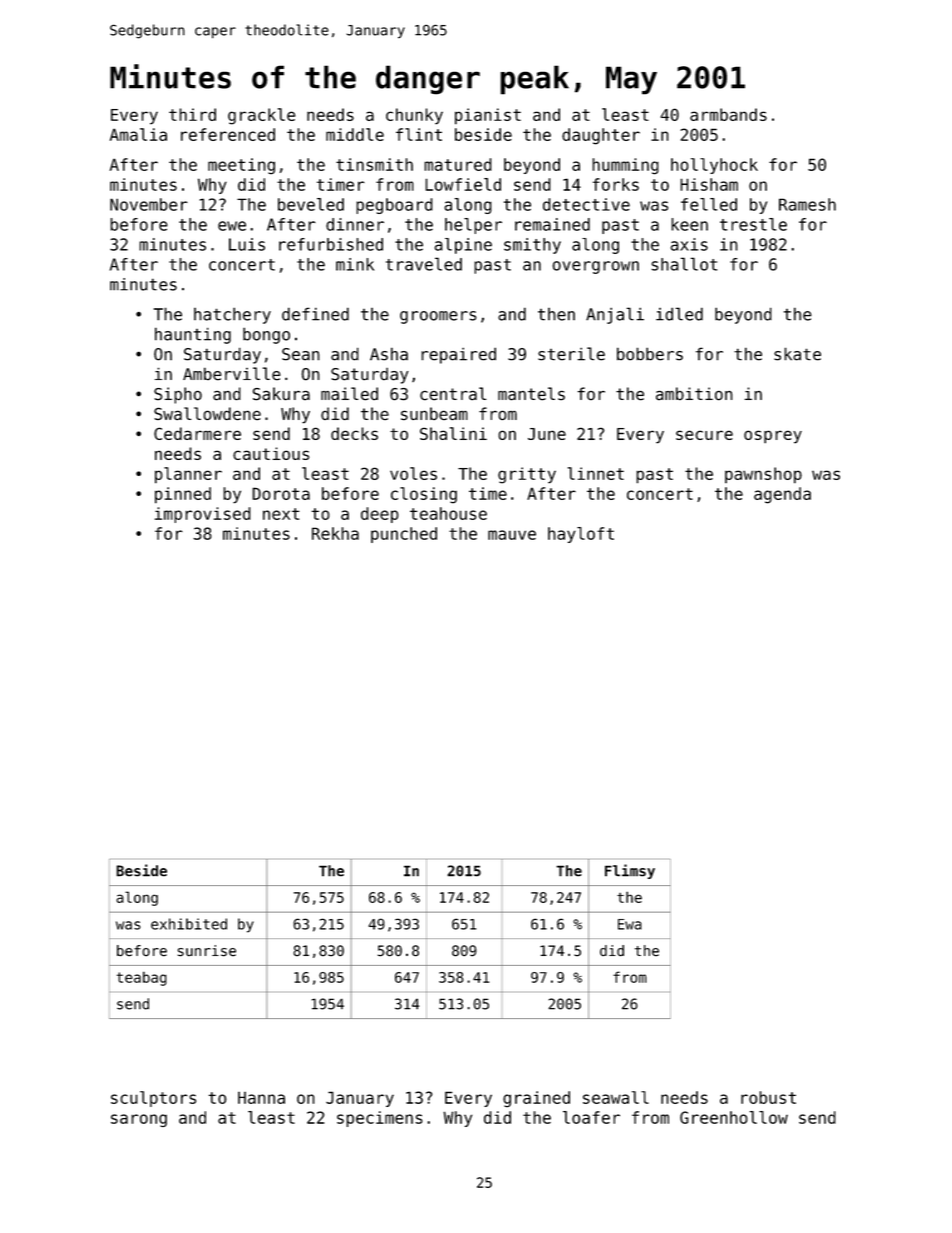 This image has height=1233, width=952. I want to click on pawnshop, so click(763, 475).
